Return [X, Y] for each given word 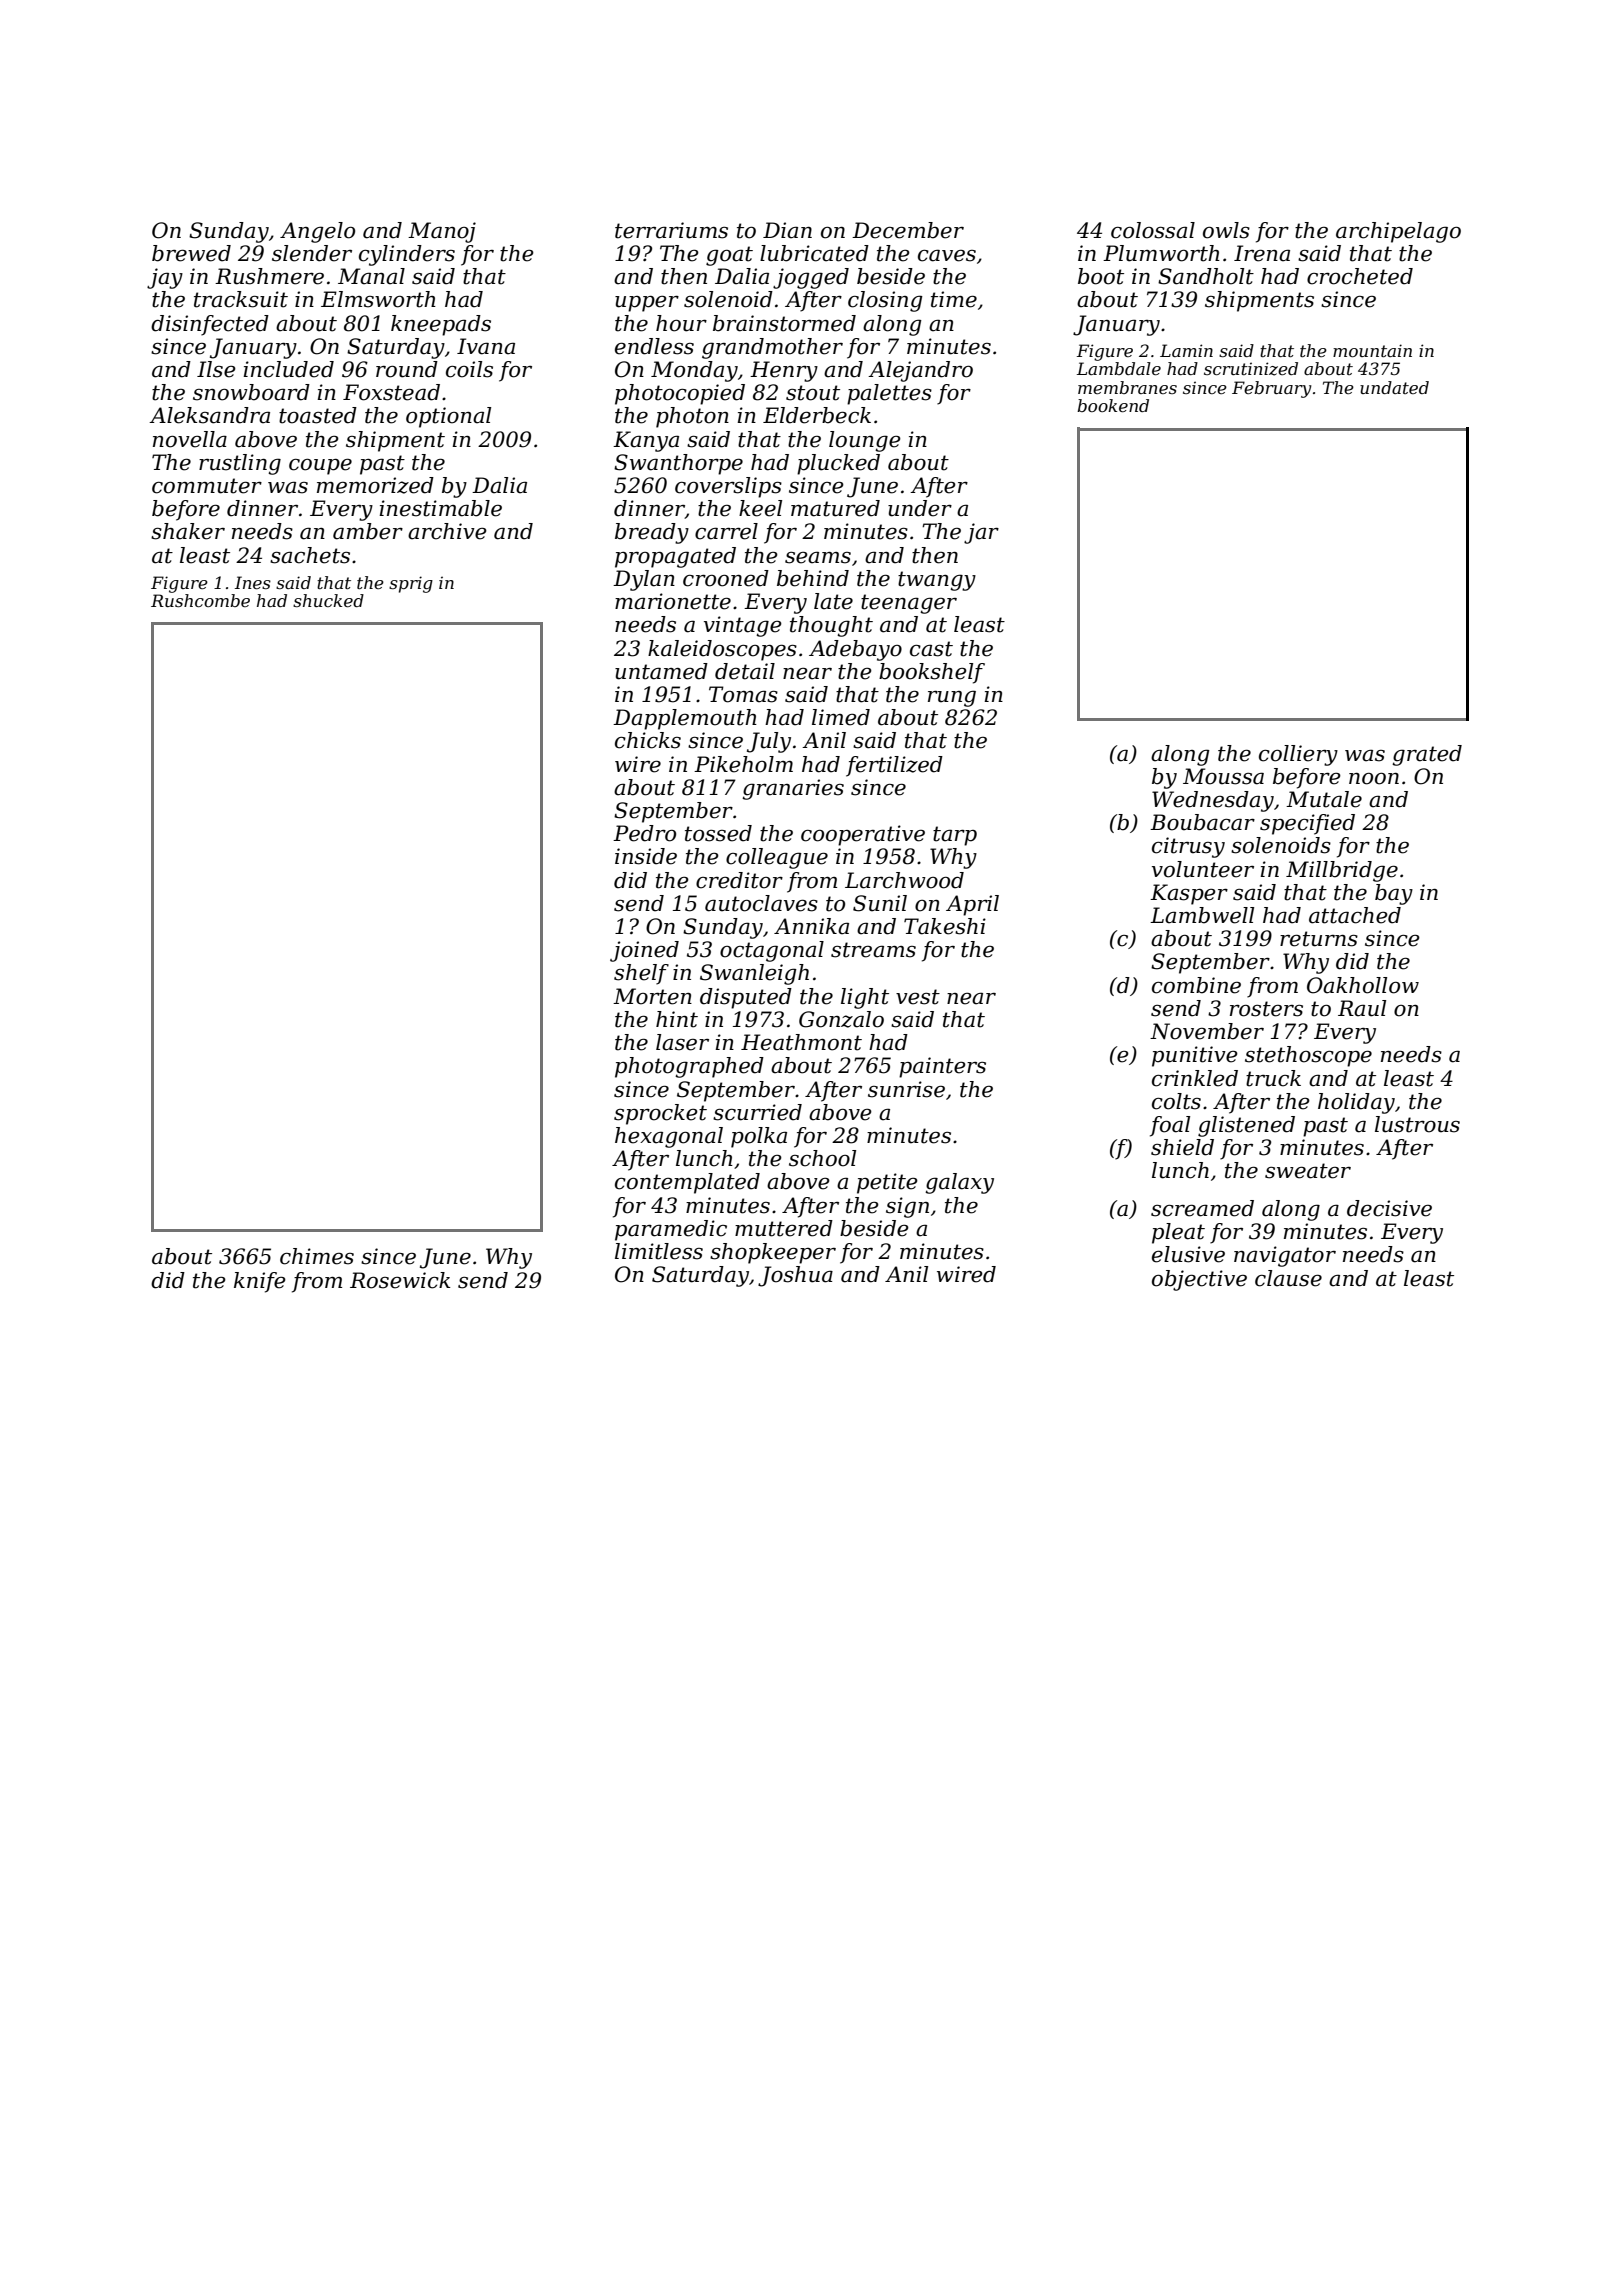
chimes [317, 1256]
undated [1394, 387]
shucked [328, 600]
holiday [1356, 1103]
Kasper [1189, 894]
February [1272, 389]
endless [654, 346]
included [288, 369]
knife [260, 1282]
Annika [811, 926]
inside [646, 856]
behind [813, 578]
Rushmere [269, 276]
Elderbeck [817, 415]
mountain [1372, 350]
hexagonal [669, 1137]
